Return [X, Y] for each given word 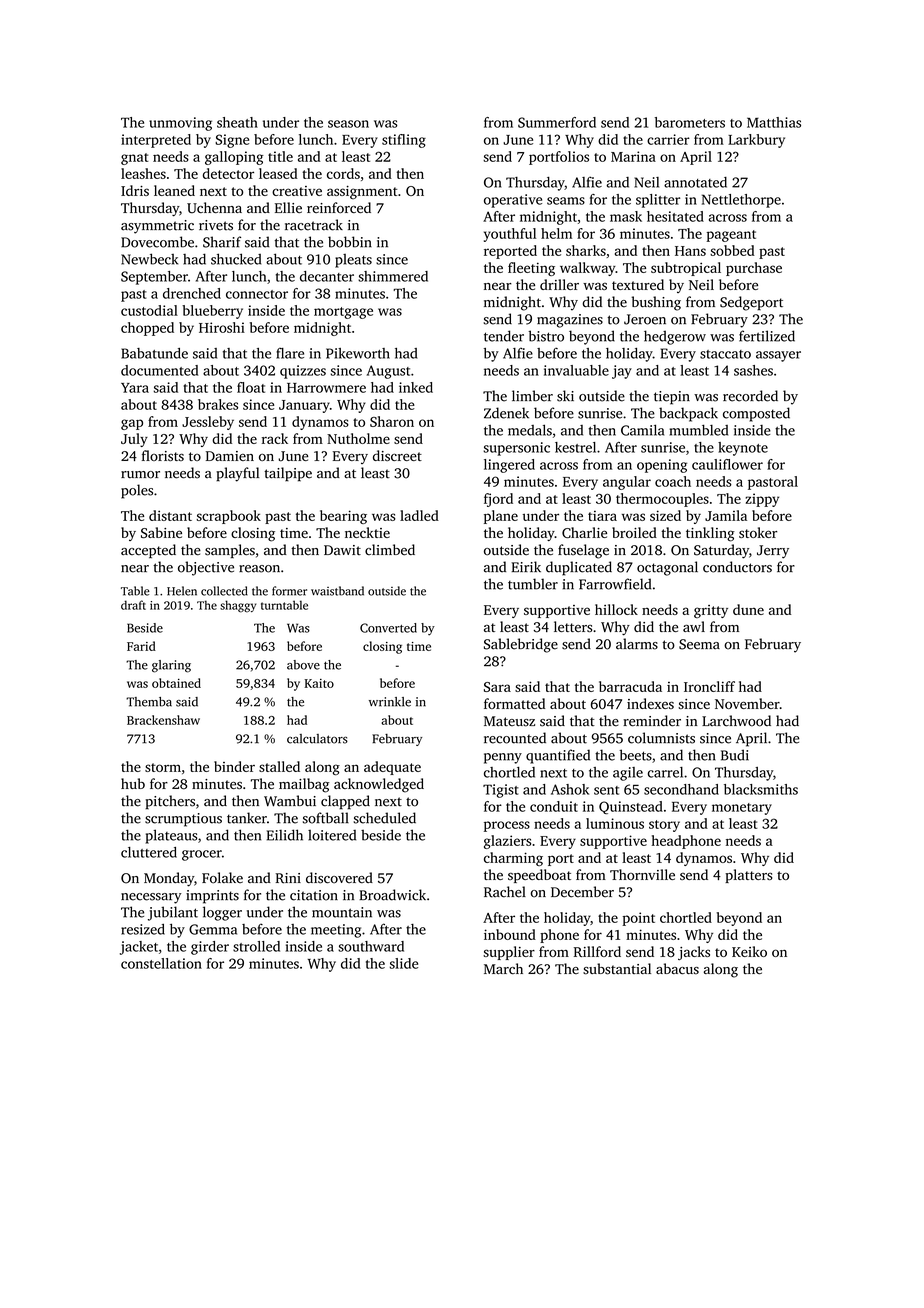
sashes [753, 370]
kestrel [575, 447]
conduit [554, 806]
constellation [161, 963]
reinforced [339, 207]
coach [673, 481]
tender [504, 336]
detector [228, 173]
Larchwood [736, 721]
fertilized [767, 336]
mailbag [304, 785]
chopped [147, 329]
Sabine [161, 532]
